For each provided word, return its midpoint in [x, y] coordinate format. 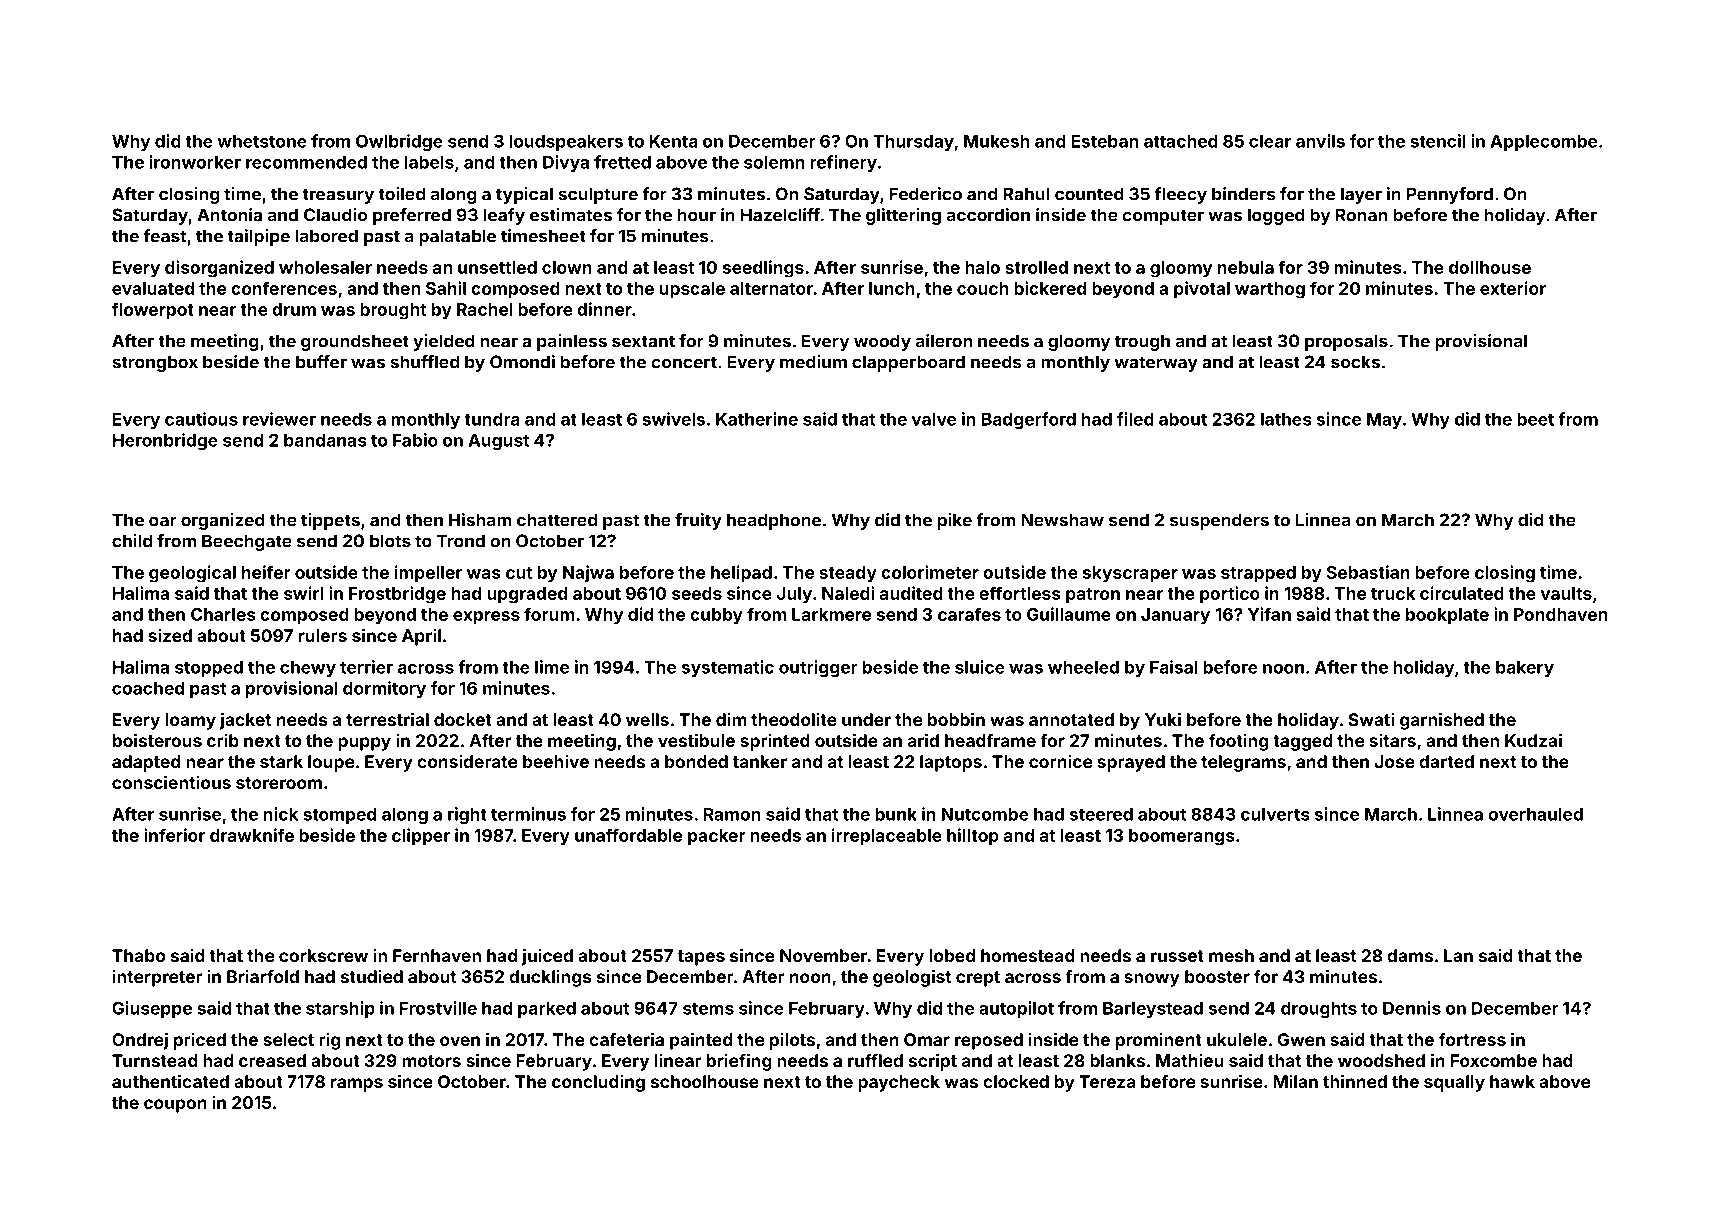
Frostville [438, 1008]
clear [1270, 141]
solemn [774, 162]
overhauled [1535, 814]
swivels [673, 419]
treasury [338, 196]
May [1384, 421]
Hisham [480, 520]
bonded [696, 761]
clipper [421, 837]
